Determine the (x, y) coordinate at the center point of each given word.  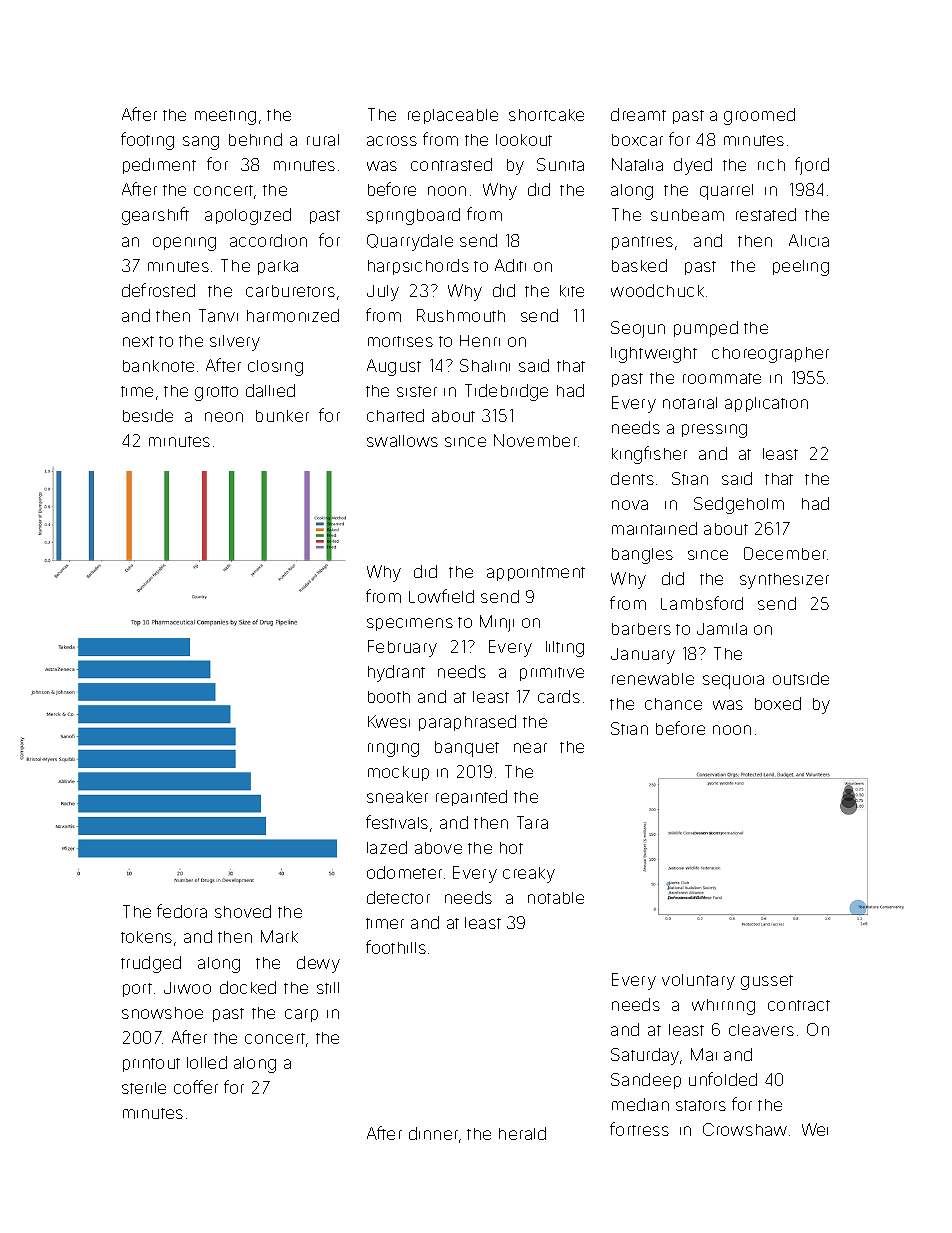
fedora (182, 911)
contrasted (451, 164)
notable (556, 898)
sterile (144, 1088)
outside (801, 678)
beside (148, 415)
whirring (723, 1007)
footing (147, 141)
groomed (759, 116)
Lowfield (441, 596)
